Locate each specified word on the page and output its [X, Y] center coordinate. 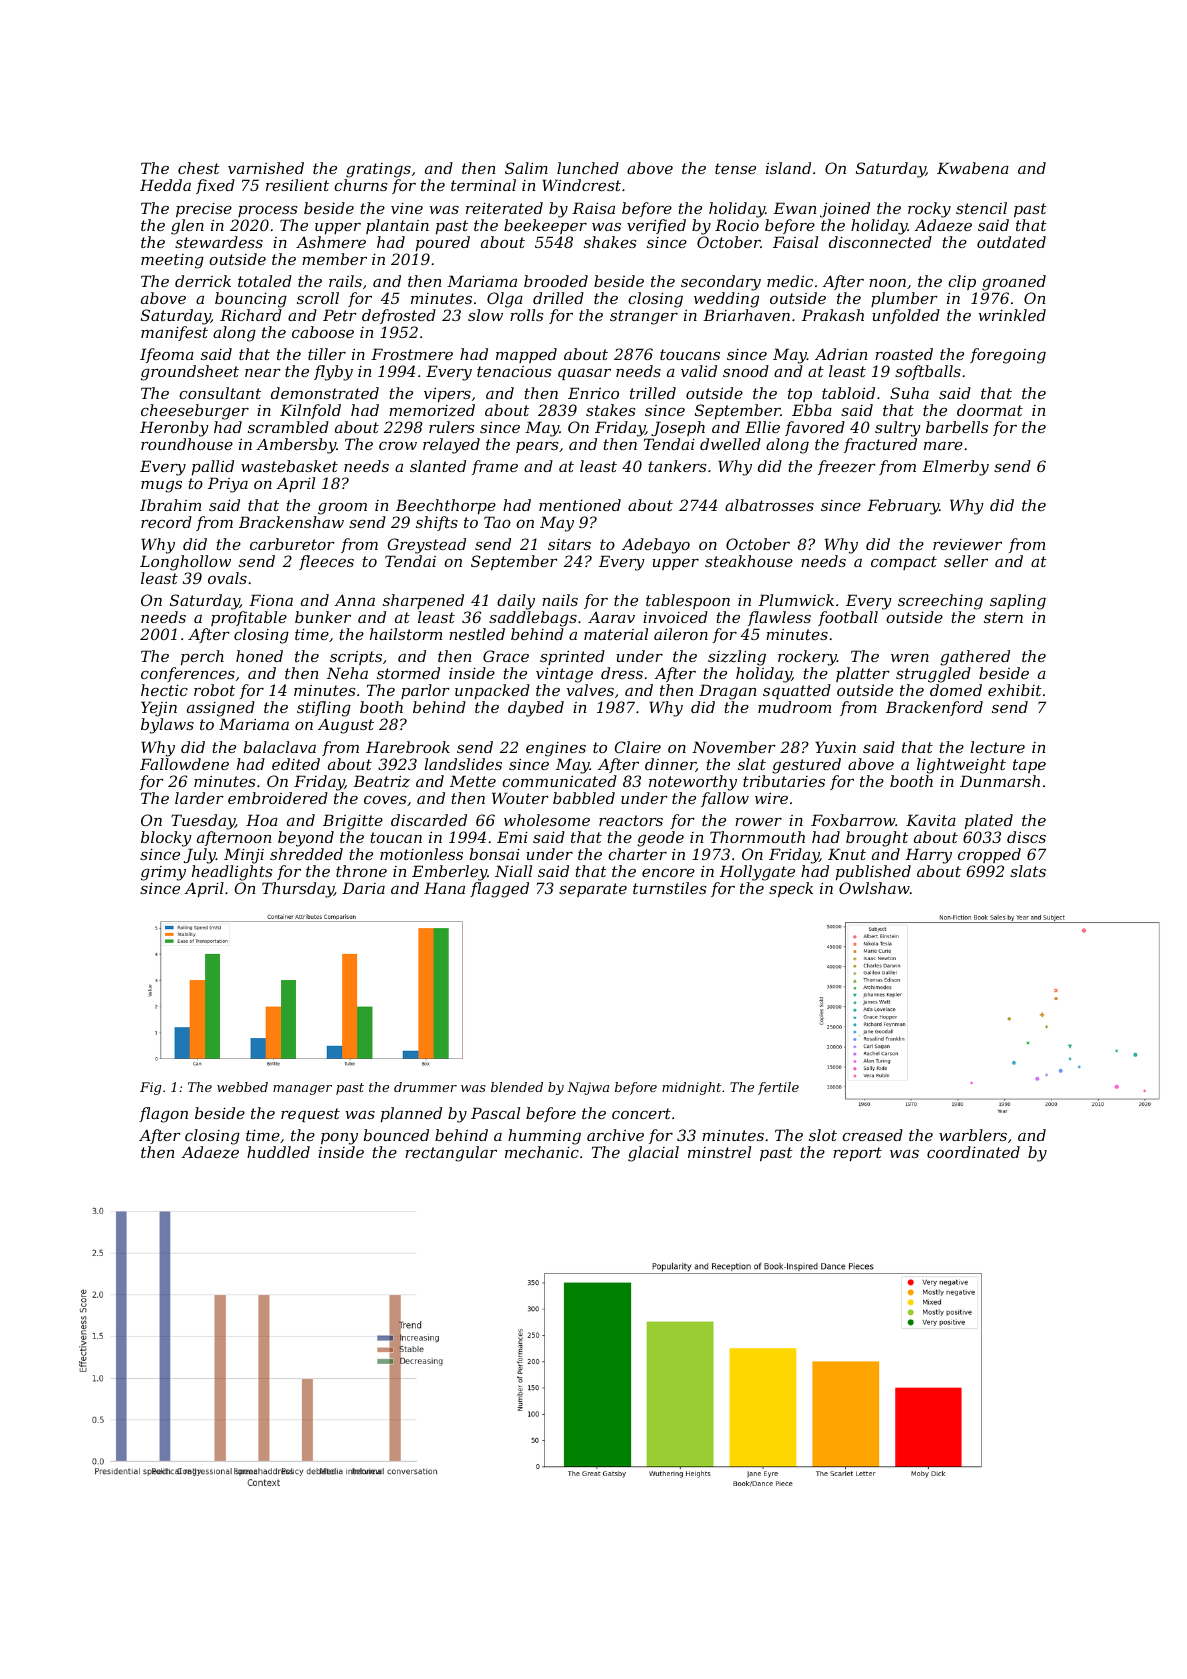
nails [560, 600]
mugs [161, 487]
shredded [306, 854]
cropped [989, 855]
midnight [691, 1088]
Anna [354, 600]
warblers [973, 1135]
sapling [1018, 602]
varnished [266, 168]
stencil [981, 208]
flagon [163, 1115]
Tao [497, 522]
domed [956, 690]
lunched [588, 168]
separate [593, 890]
